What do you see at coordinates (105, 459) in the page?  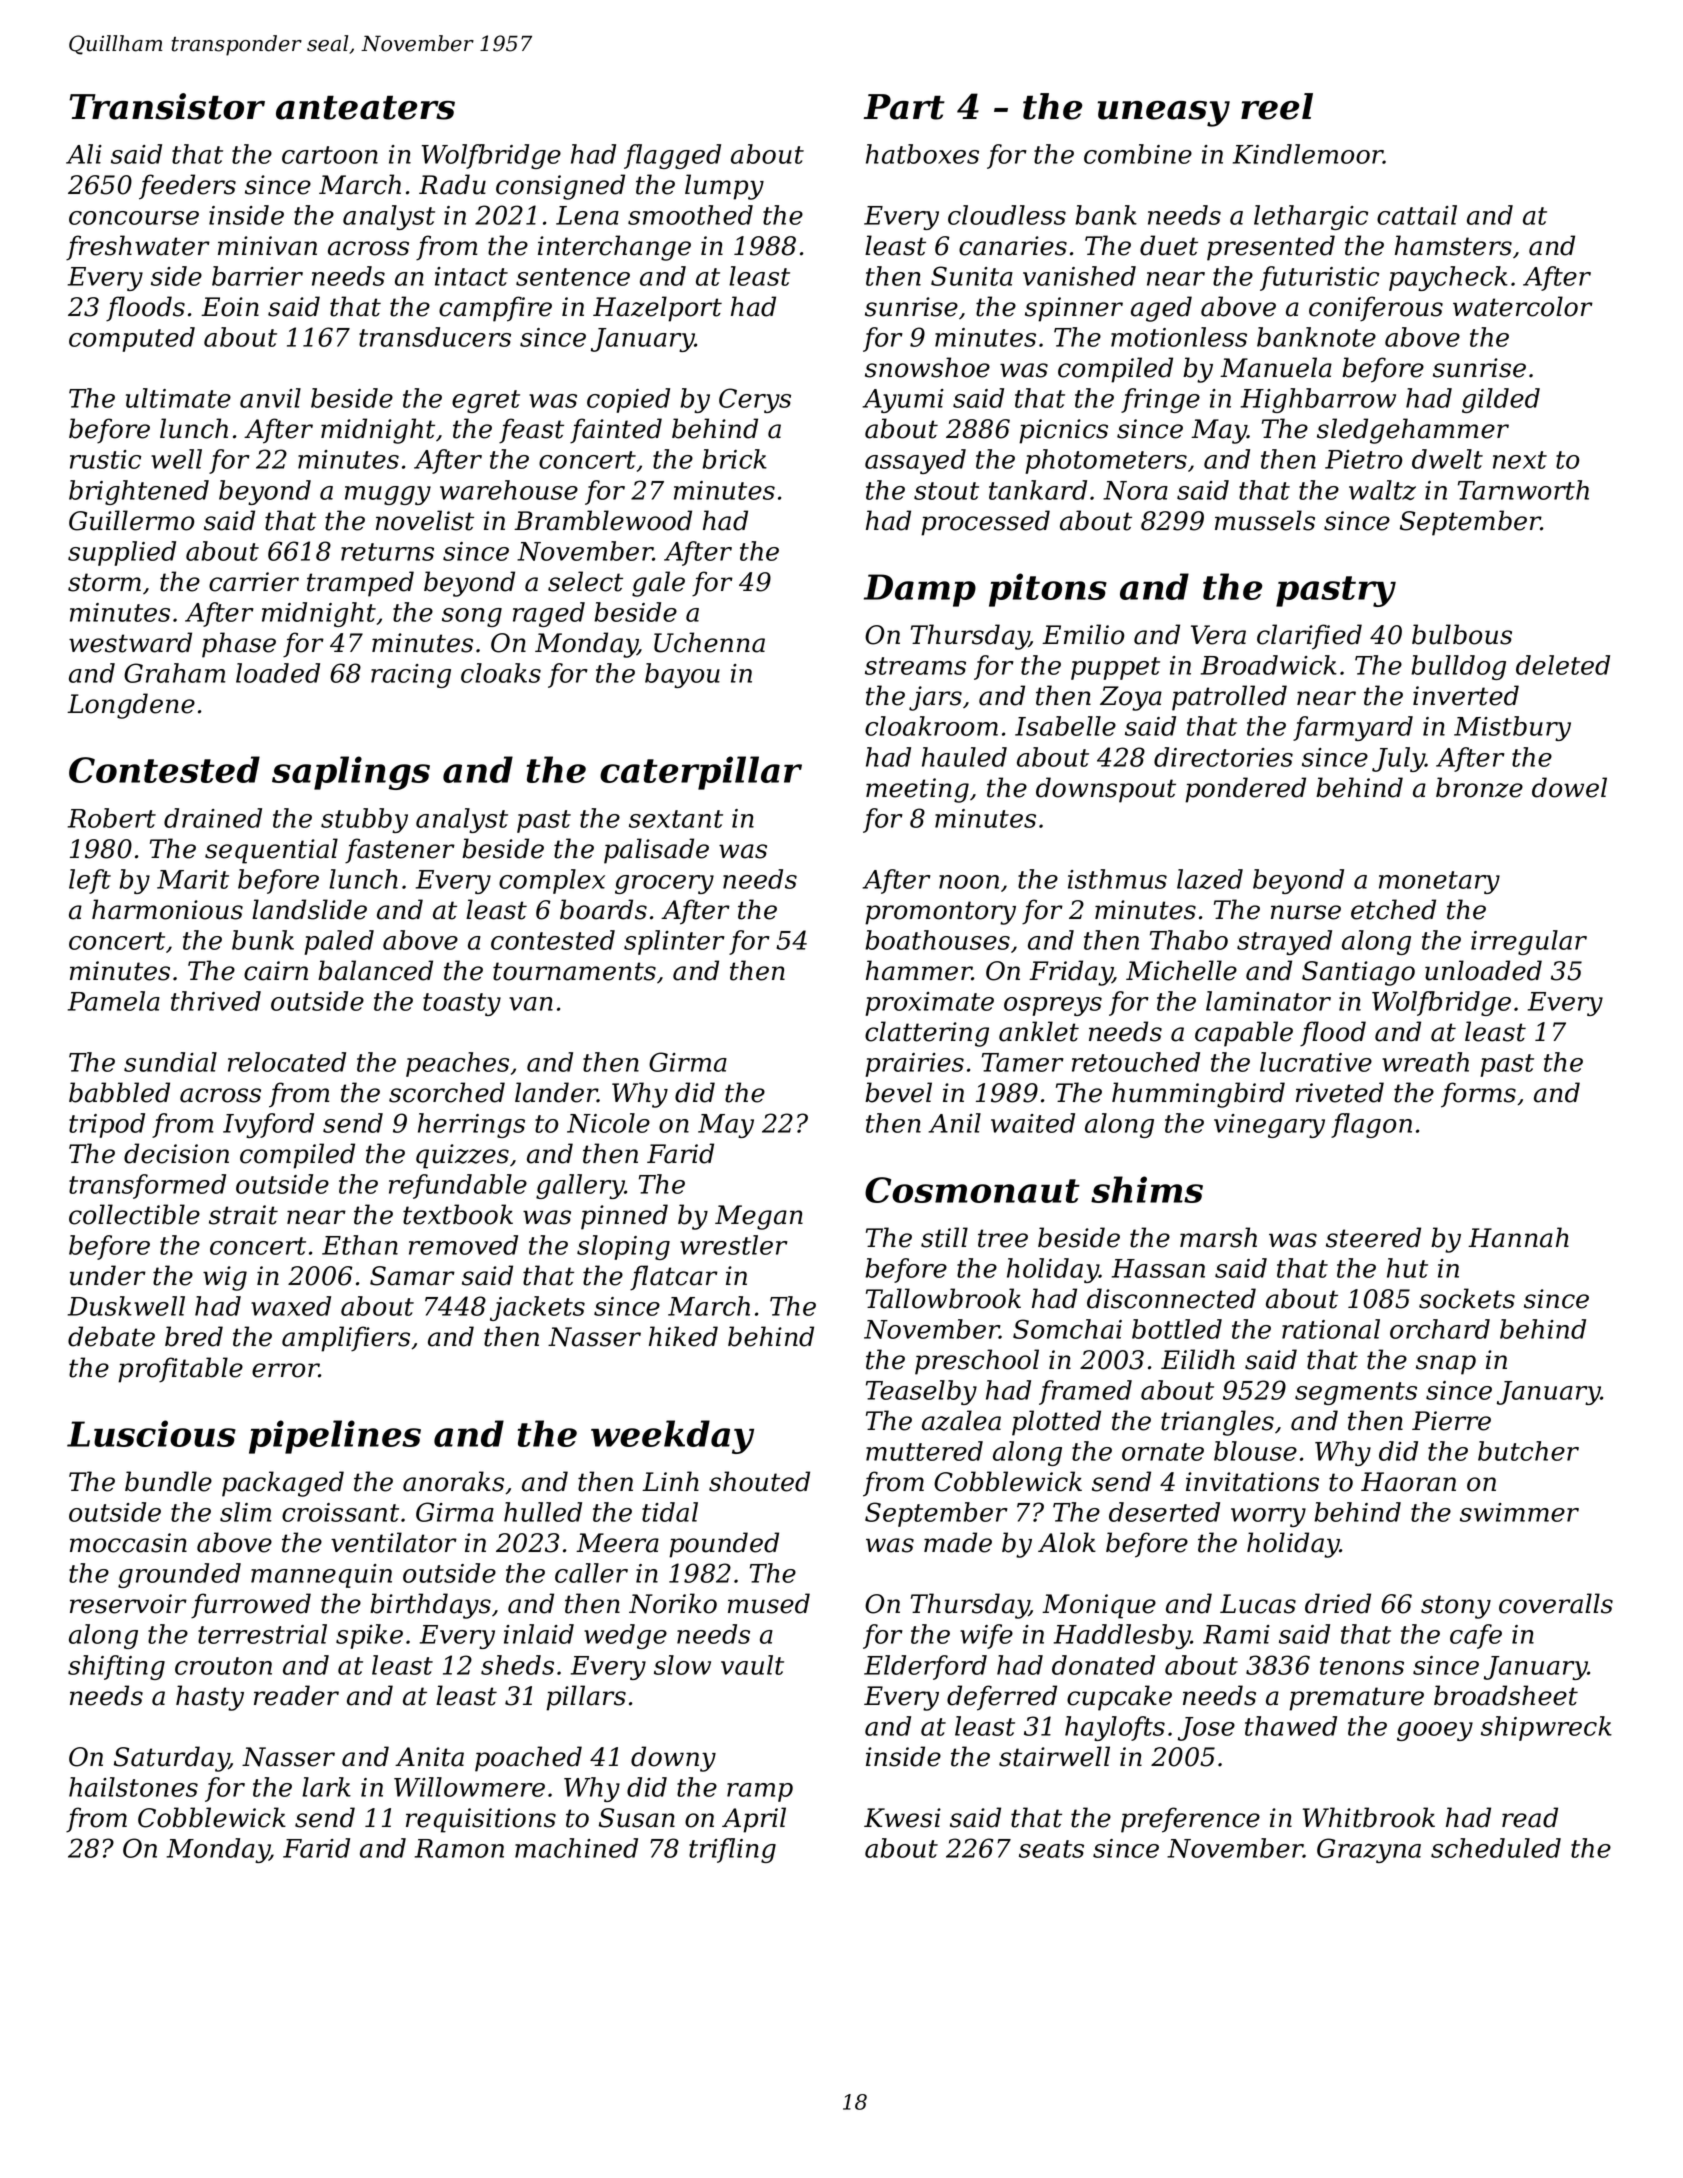 I see `rustic` at bounding box center [105, 459].
